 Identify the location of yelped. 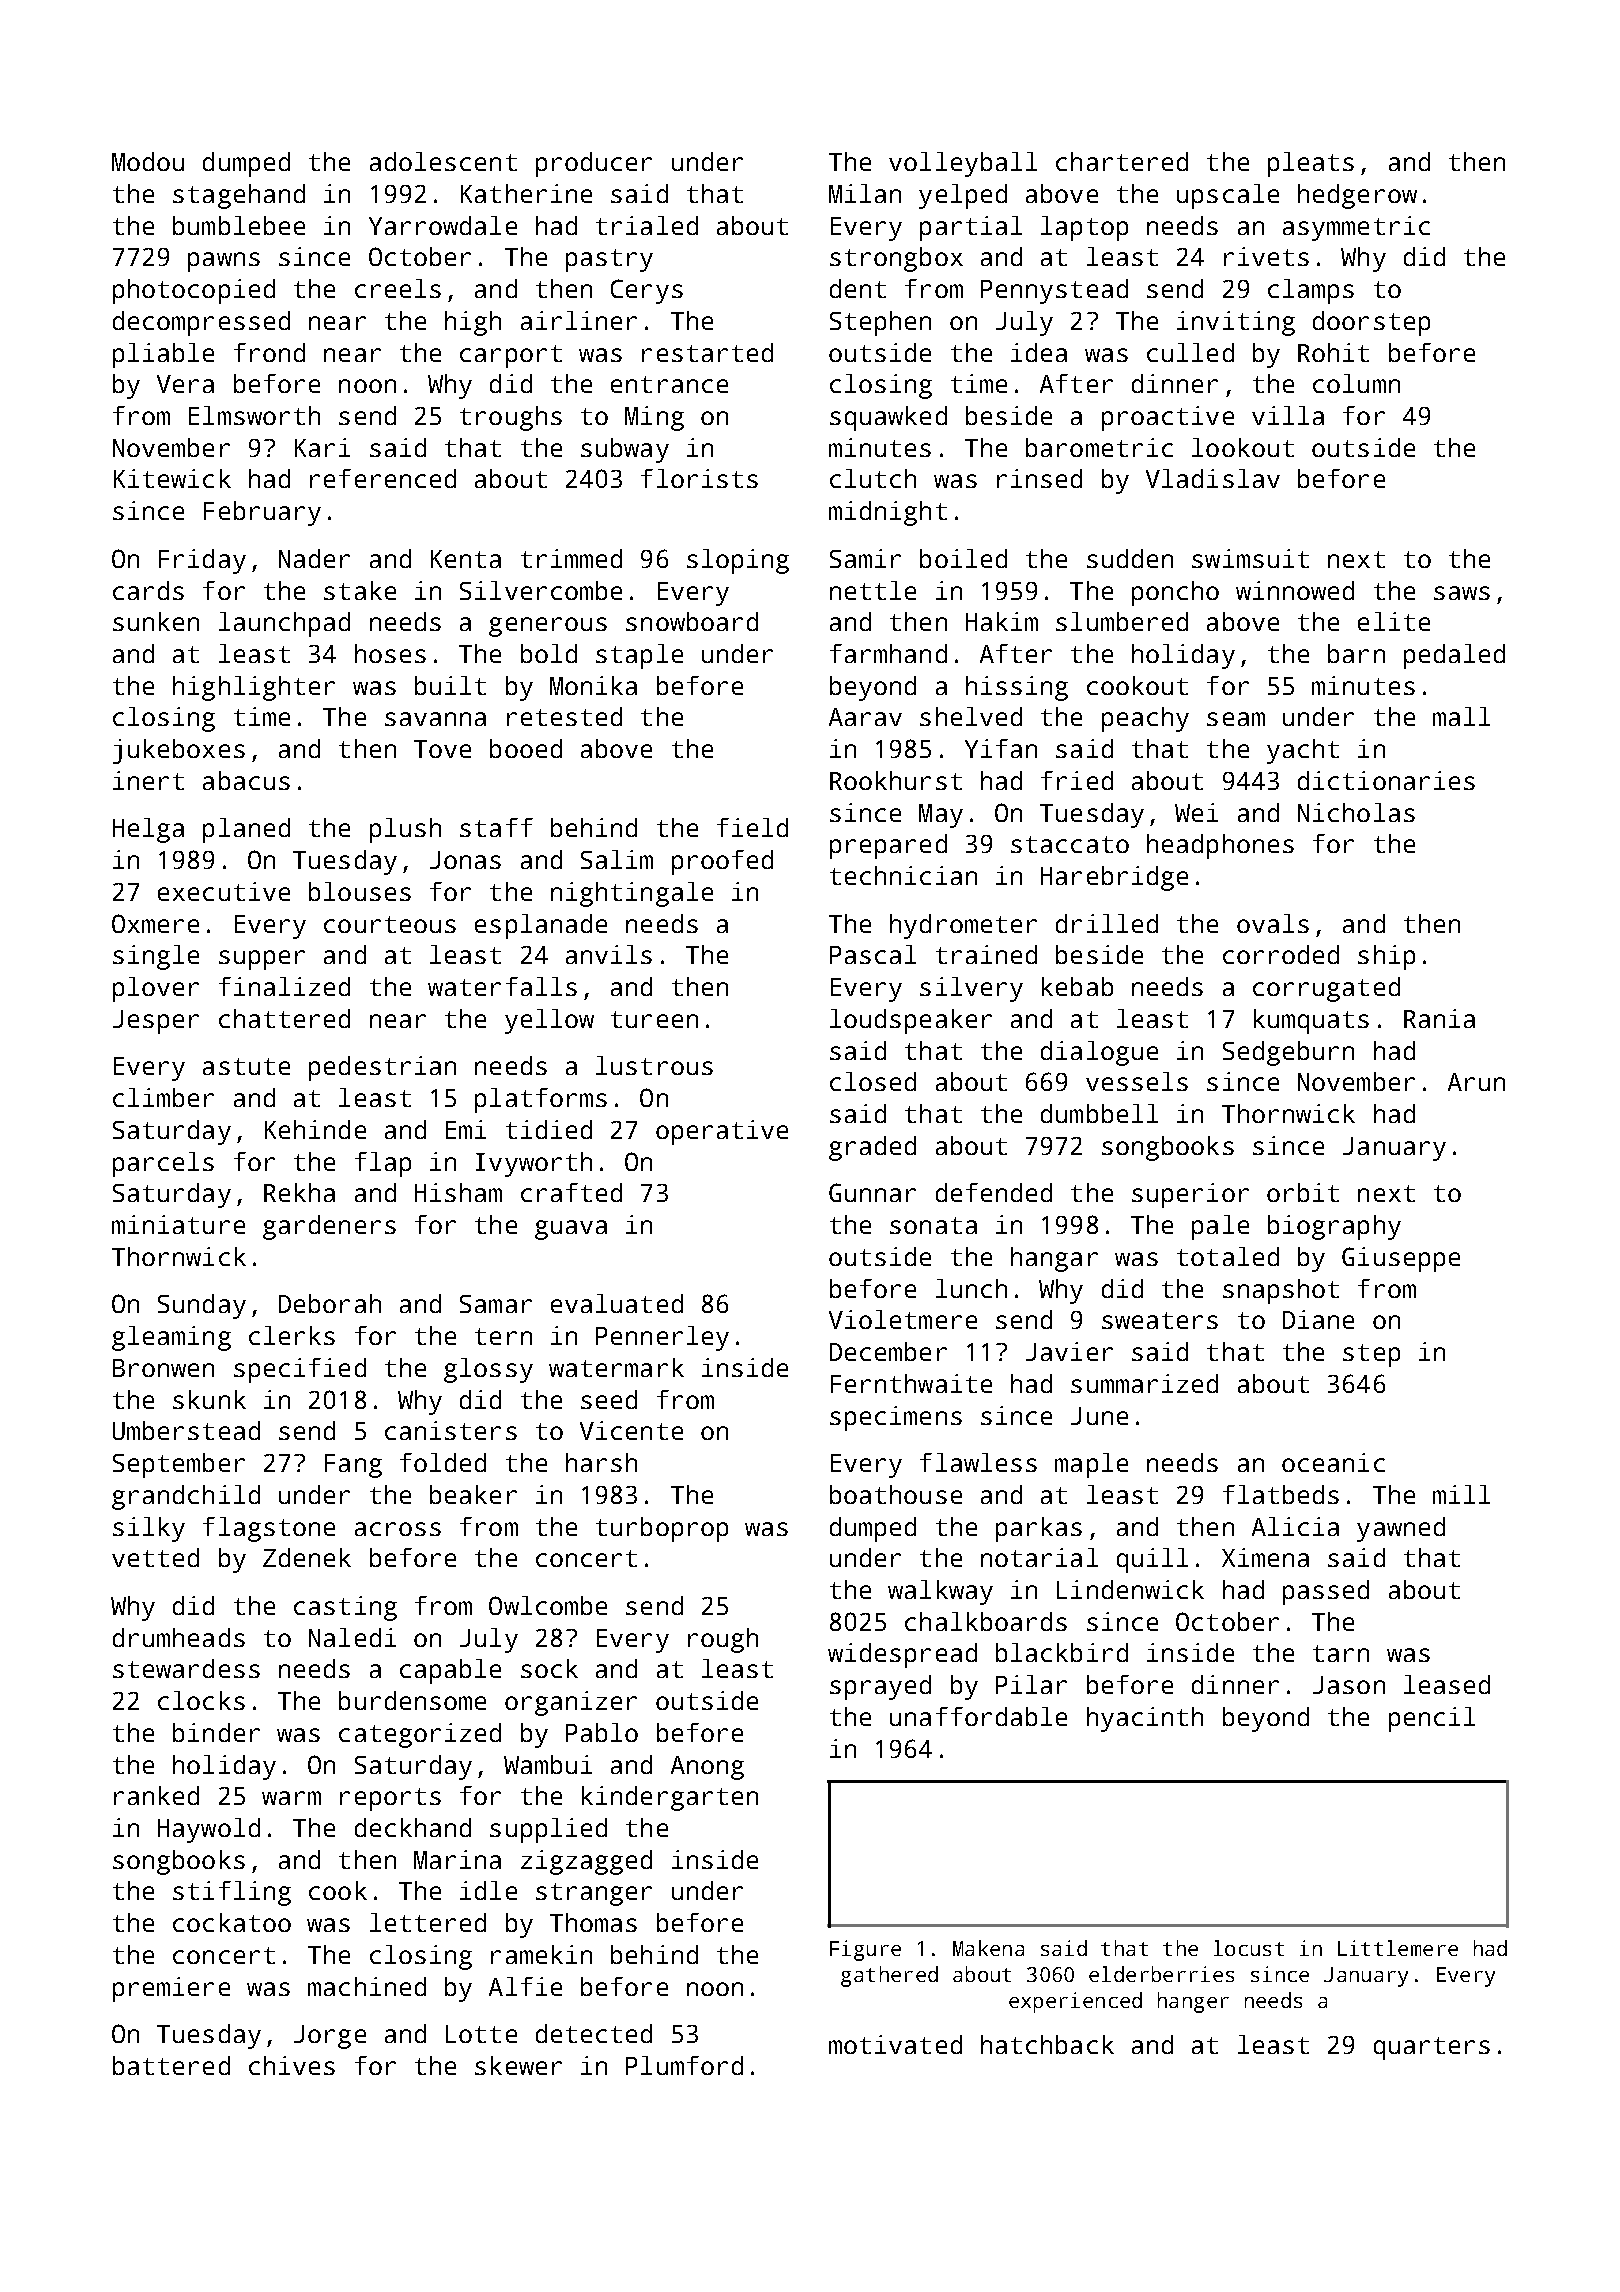
(963, 196).
